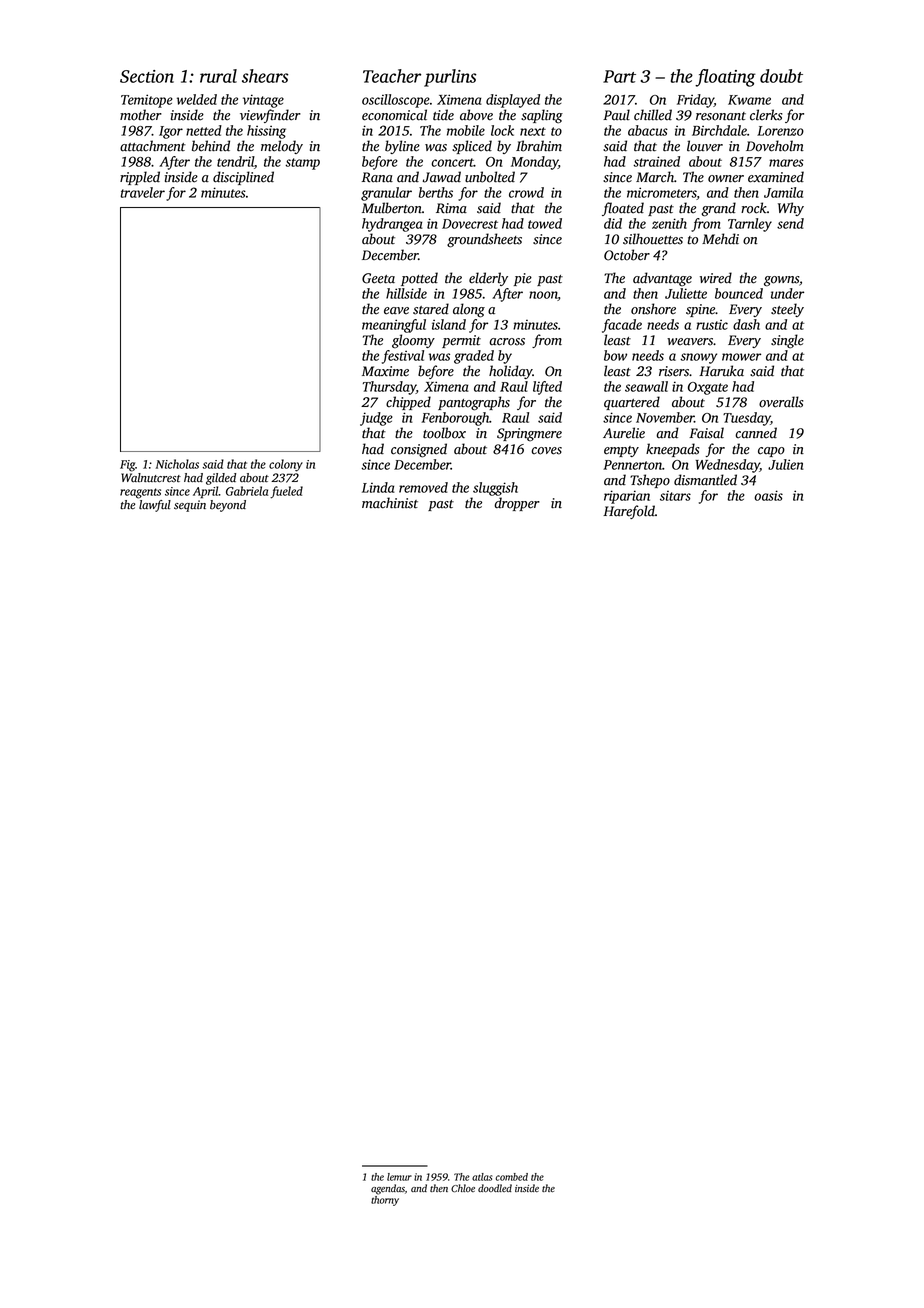 Image resolution: width=924 pixels, height=1308 pixels. Describe the element at coordinates (385, 1201) in the screenshot. I see `thorny` at that location.
